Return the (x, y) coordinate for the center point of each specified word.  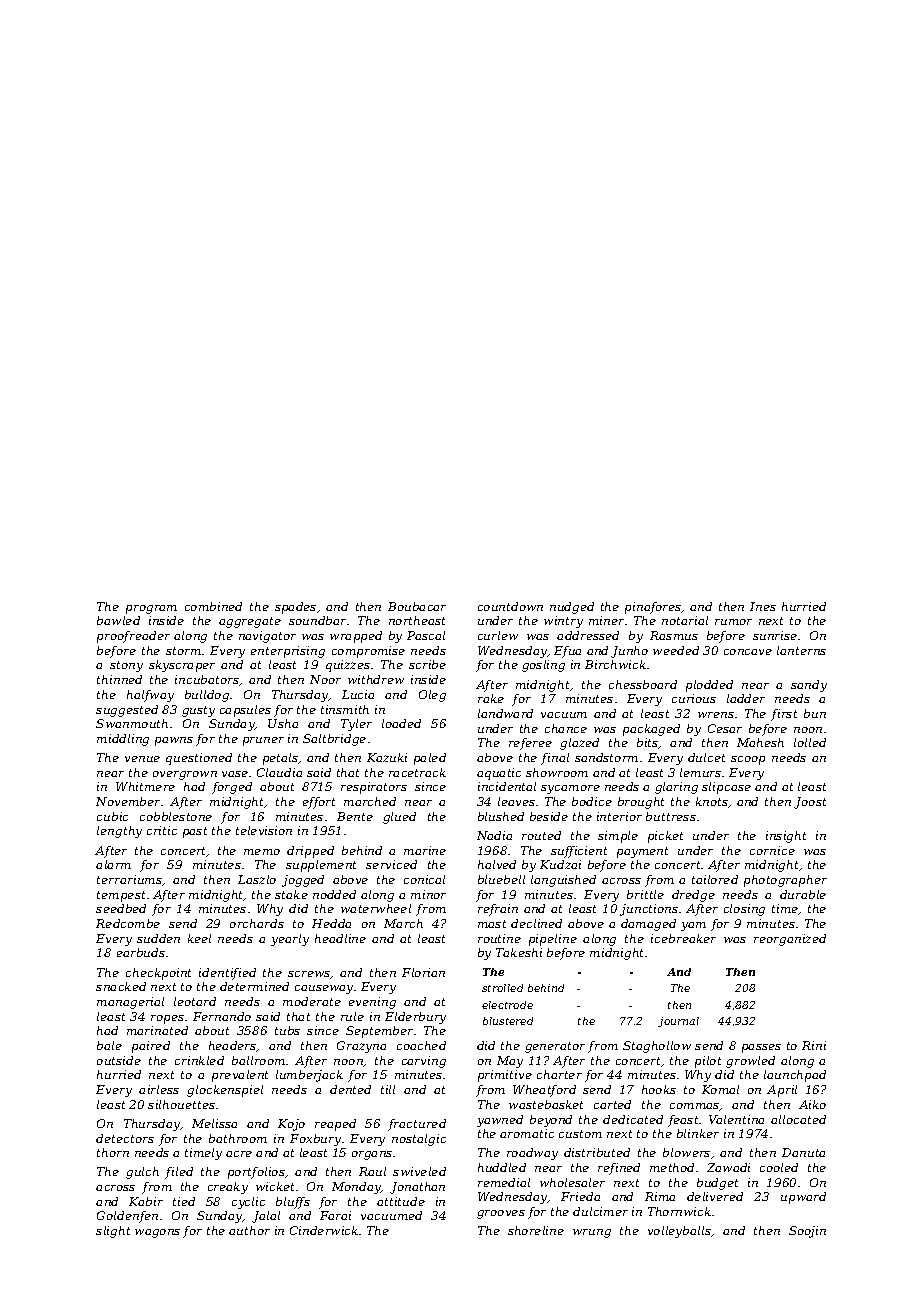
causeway (324, 989)
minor (428, 894)
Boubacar (417, 606)
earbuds (141, 952)
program (151, 609)
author (249, 1230)
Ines (763, 606)
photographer (785, 881)
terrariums (129, 879)
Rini (814, 1045)
